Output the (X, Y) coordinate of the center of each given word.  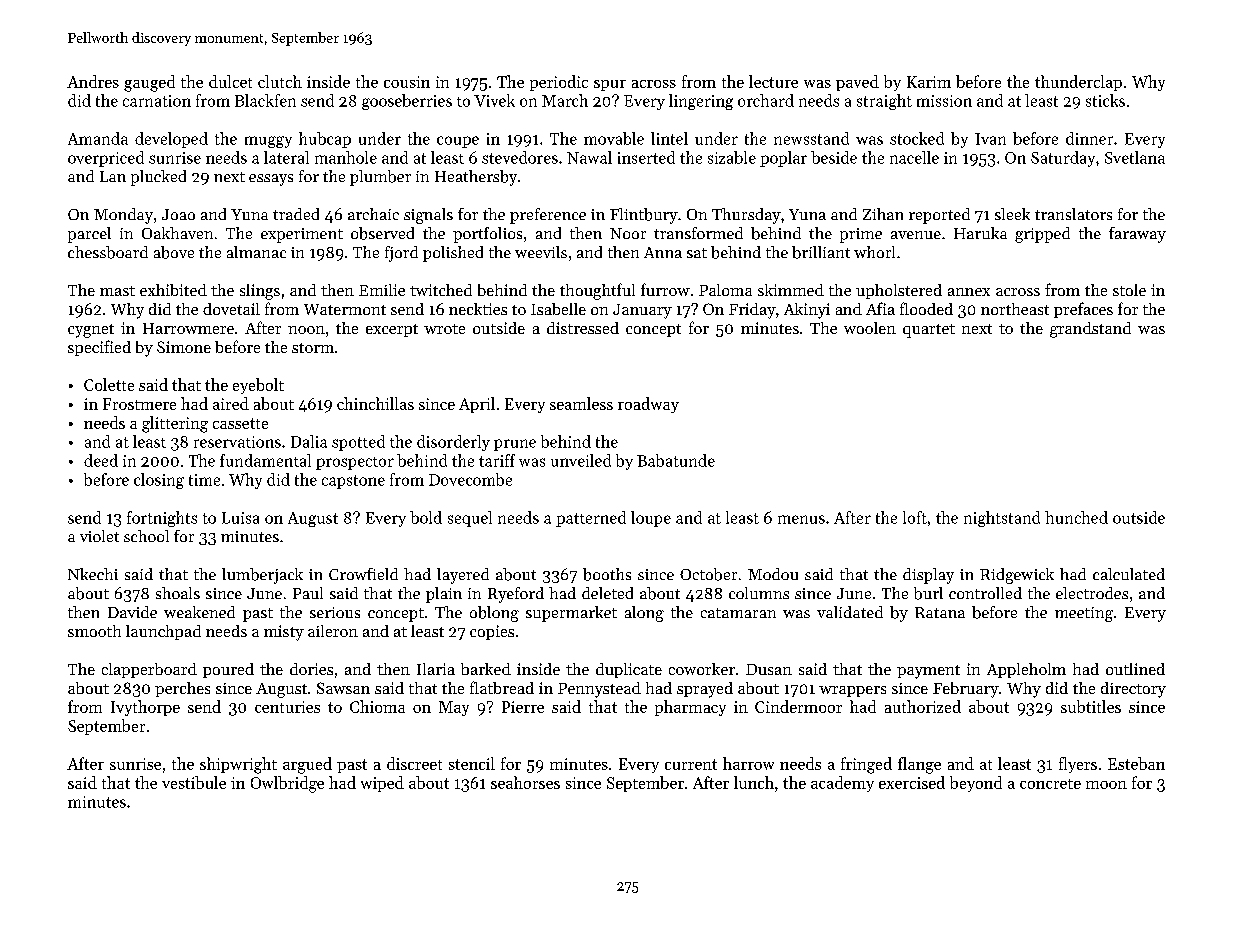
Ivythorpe (145, 708)
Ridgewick (1017, 576)
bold (426, 517)
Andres (93, 81)
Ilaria (436, 669)
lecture (773, 81)
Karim (929, 82)
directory (1133, 690)
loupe (651, 519)
